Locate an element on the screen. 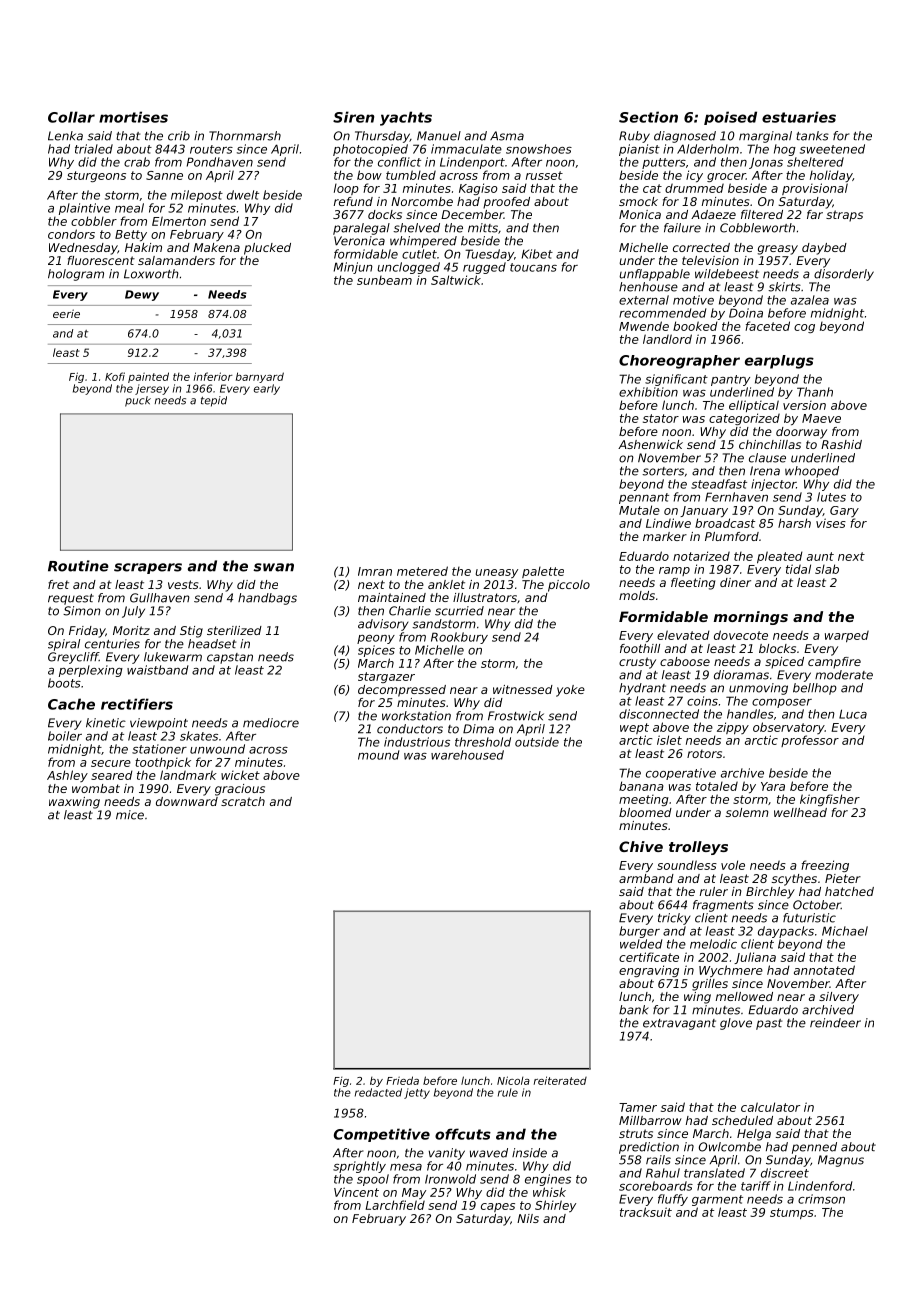  Vincent is located at coordinates (356, 1192).
